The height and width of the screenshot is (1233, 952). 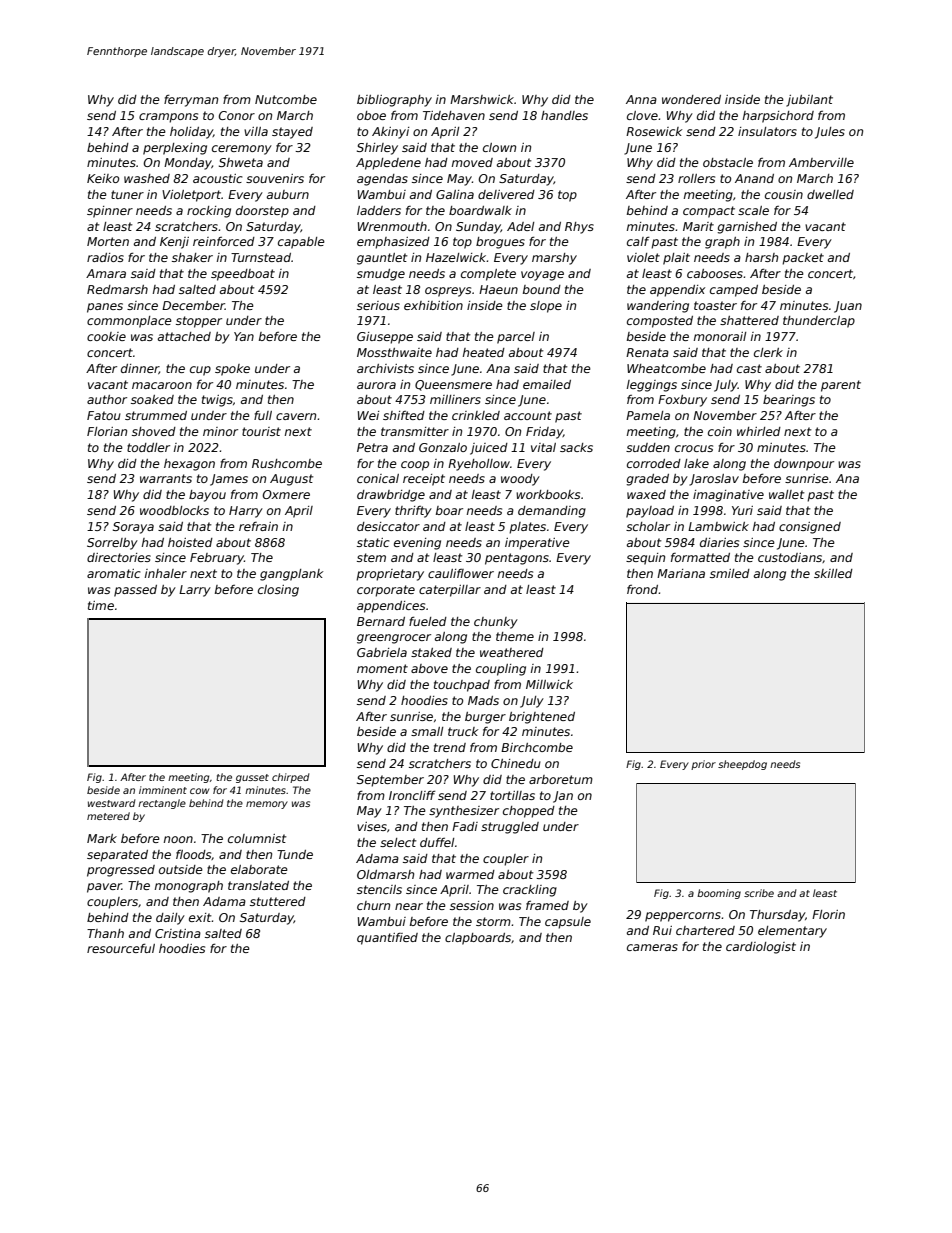 What do you see at coordinates (472, 905) in the screenshot?
I see `session` at bounding box center [472, 905].
